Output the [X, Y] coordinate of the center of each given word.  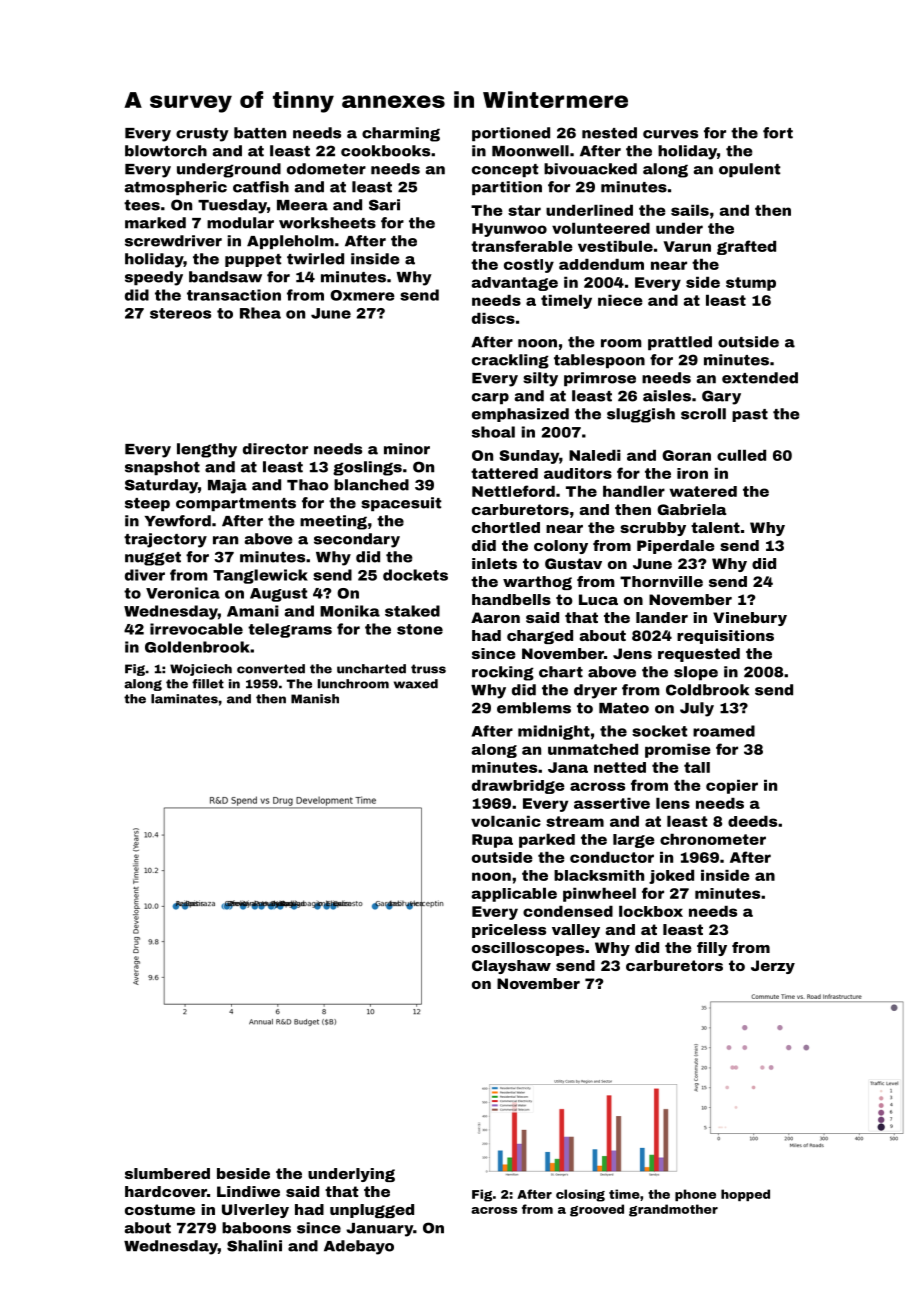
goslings [367, 468]
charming [401, 134]
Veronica [183, 593]
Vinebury [750, 619]
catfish [261, 187]
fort [778, 133]
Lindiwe [248, 1191]
